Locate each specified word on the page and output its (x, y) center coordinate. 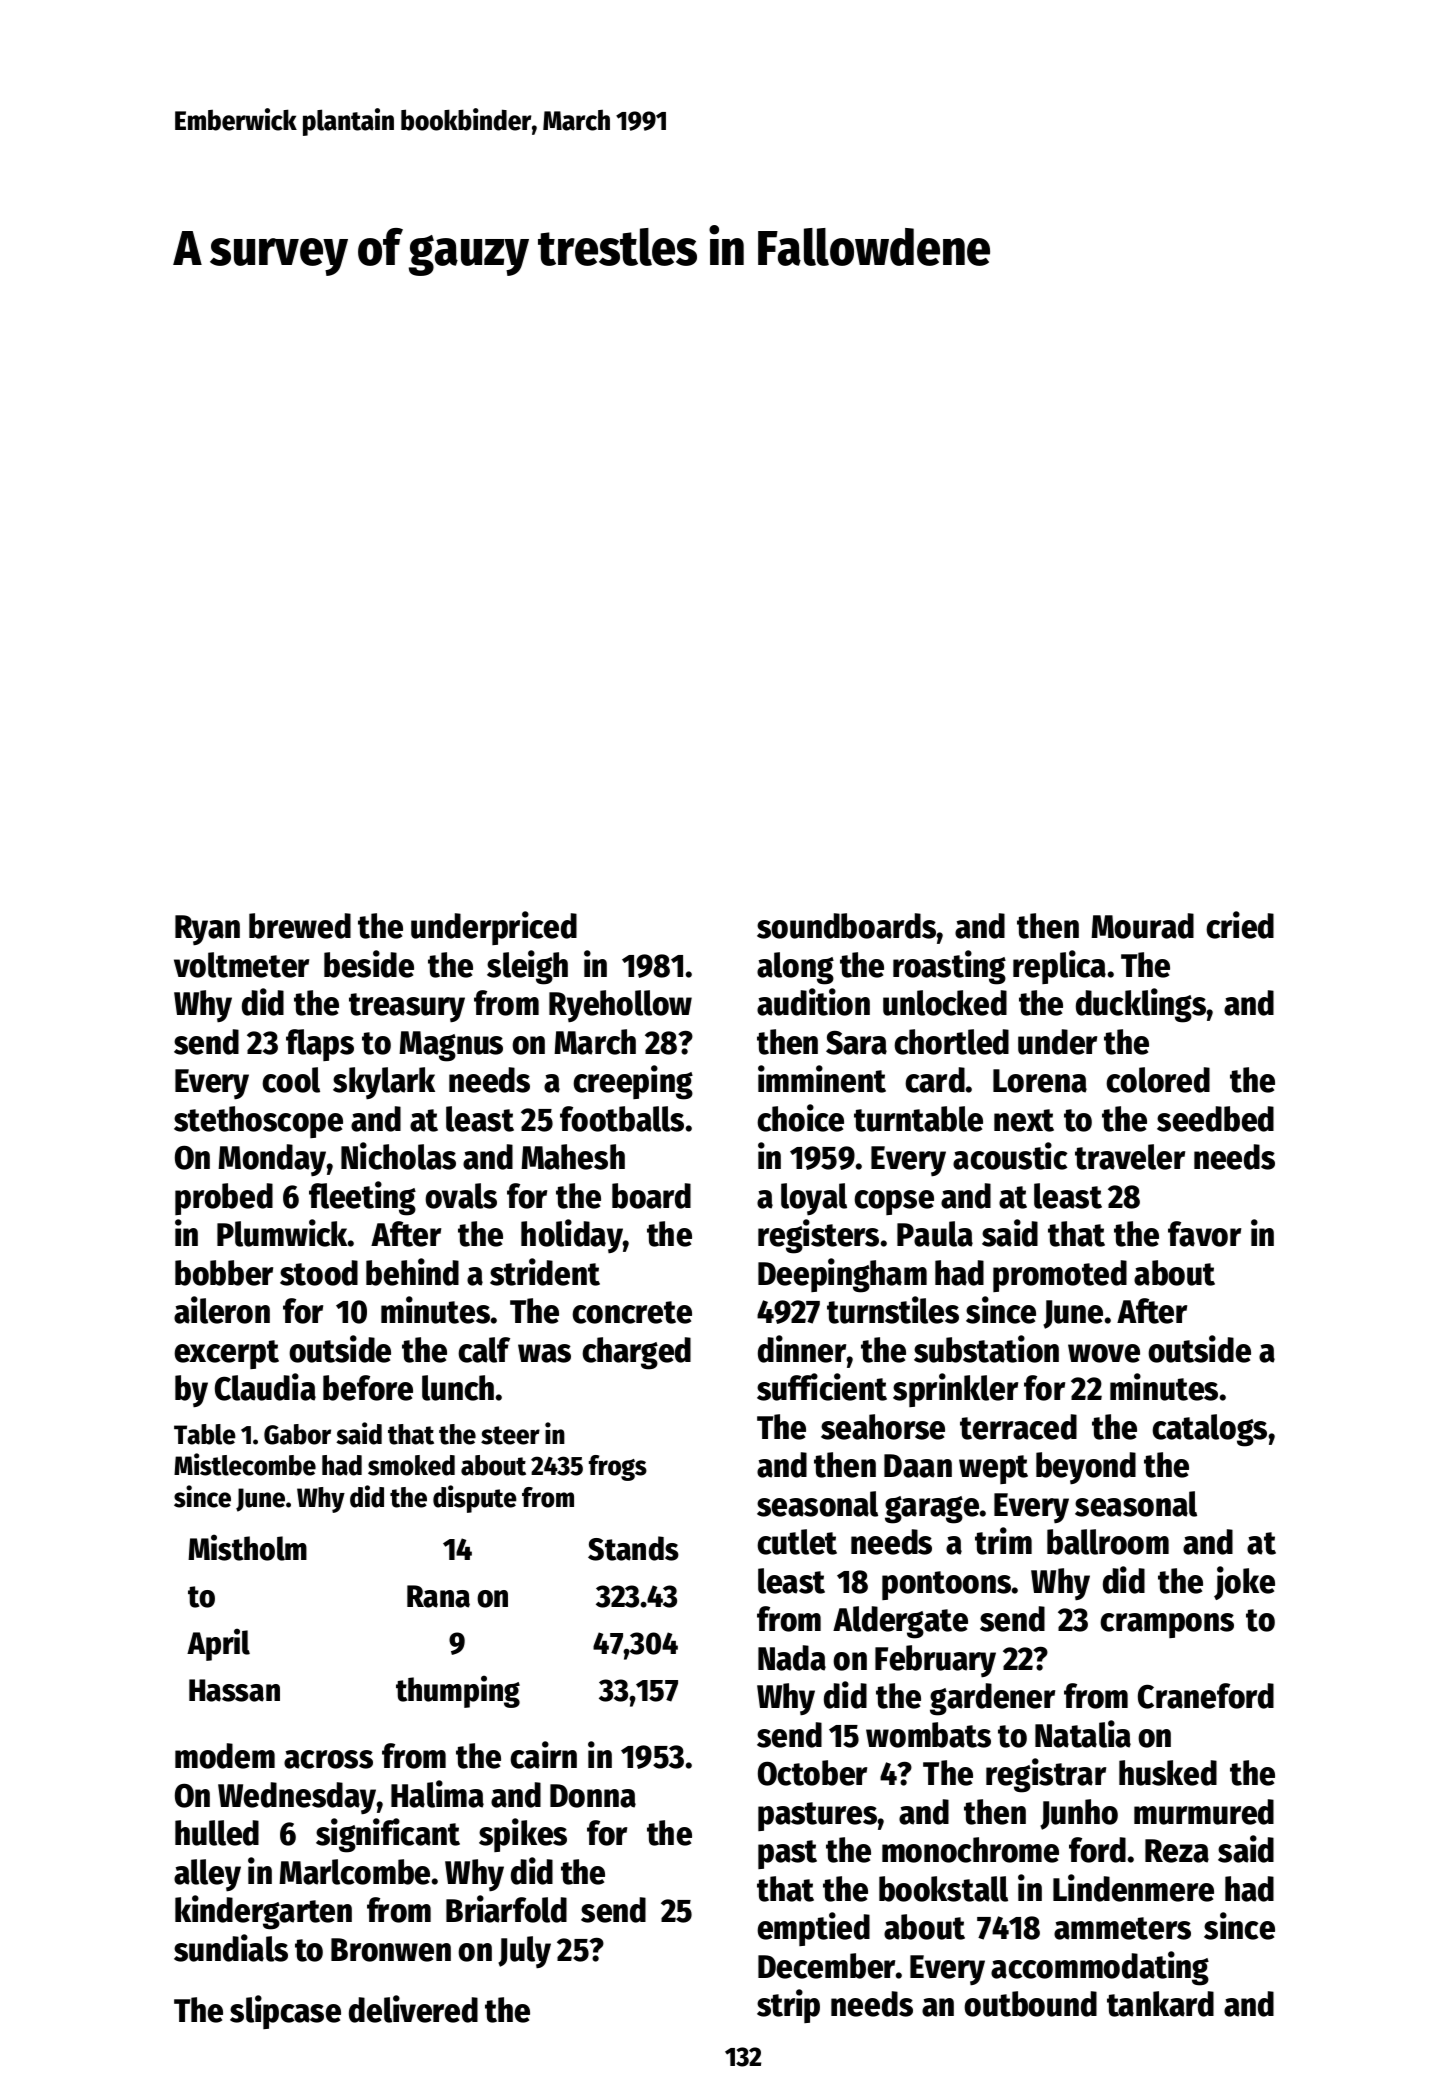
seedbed (1215, 1119)
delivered (413, 2009)
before (368, 1388)
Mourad (1142, 926)
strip (788, 2006)
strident (545, 1272)
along (795, 968)
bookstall (943, 1889)
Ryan (207, 930)
